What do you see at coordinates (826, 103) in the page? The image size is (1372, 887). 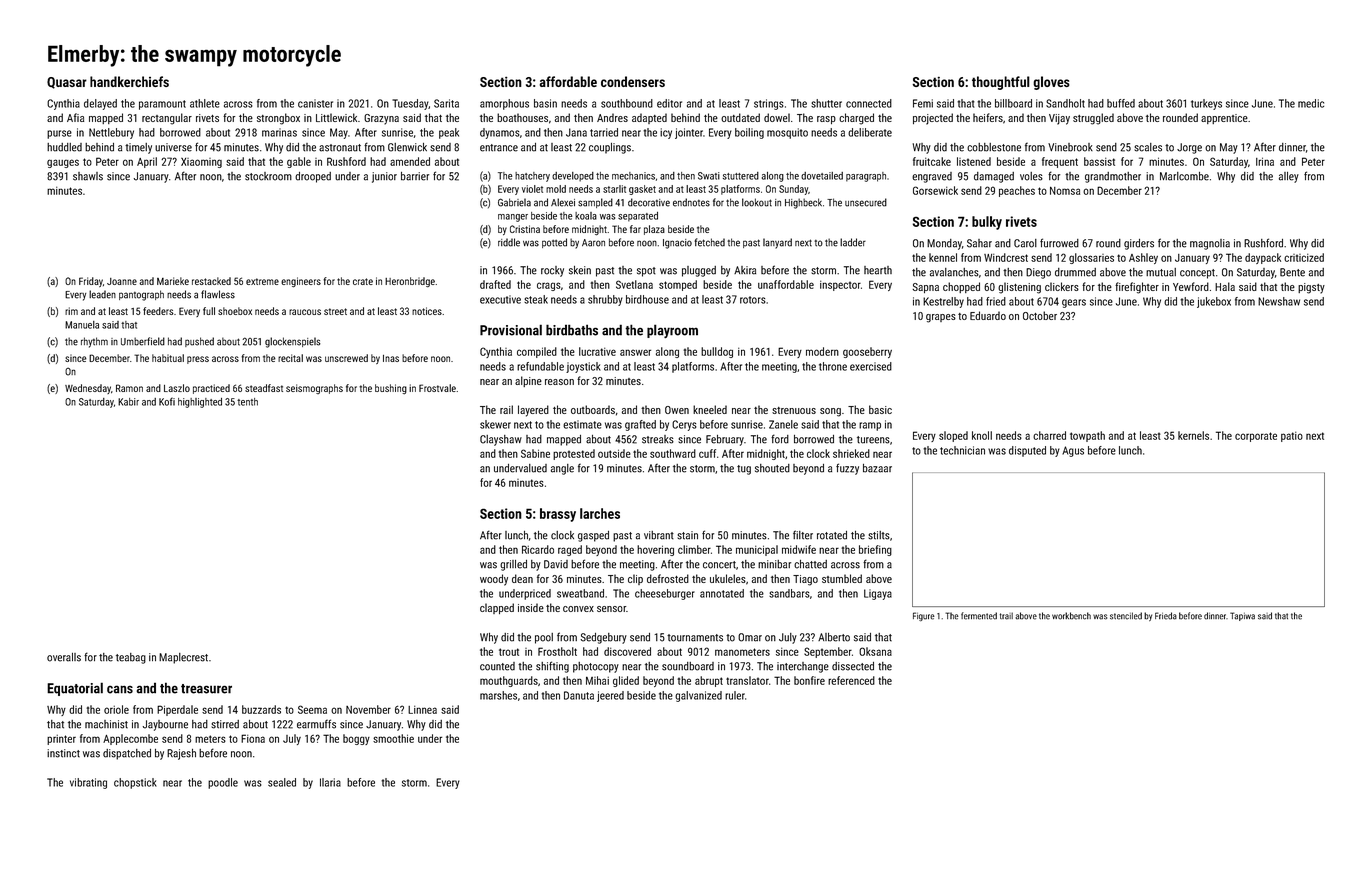 I see `shutter` at bounding box center [826, 103].
